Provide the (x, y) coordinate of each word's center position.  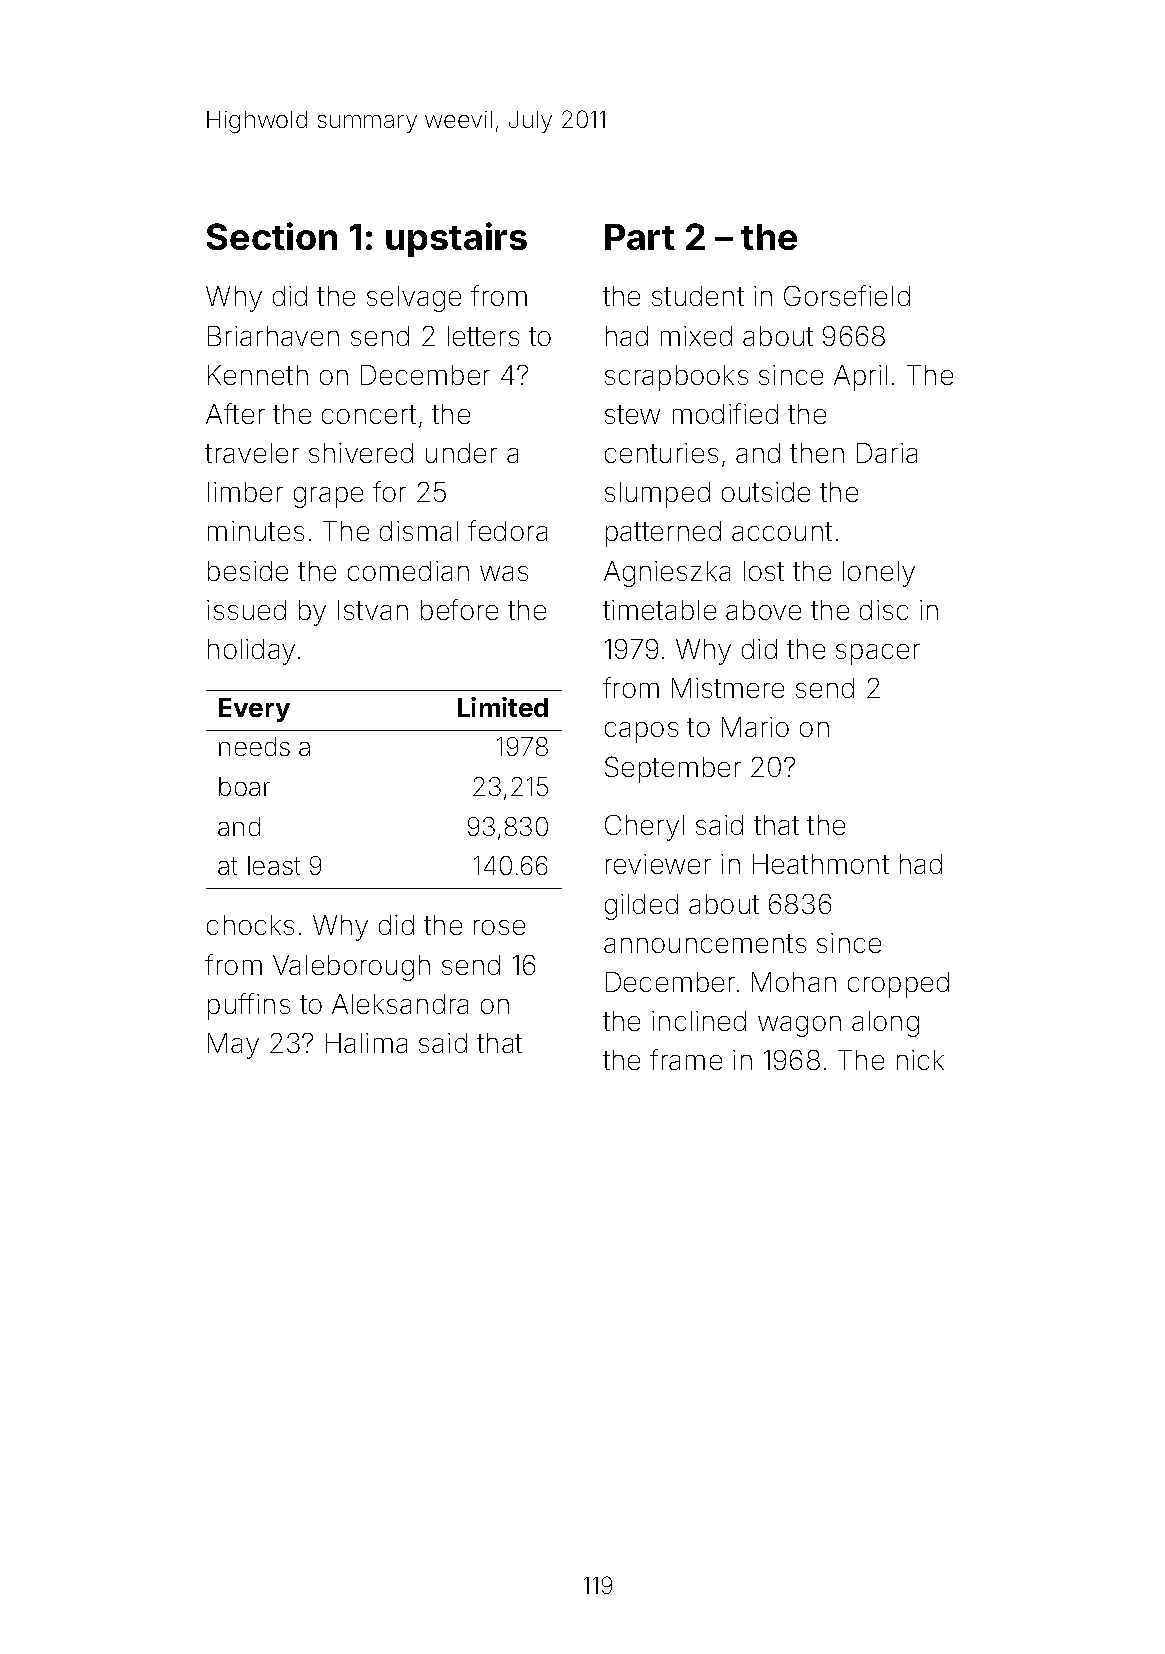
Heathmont (821, 864)
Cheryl (644, 828)
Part (640, 237)
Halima (366, 1043)
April (860, 378)
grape (328, 497)
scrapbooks (676, 378)
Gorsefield (847, 295)
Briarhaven (273, 336)
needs (254, 746)
